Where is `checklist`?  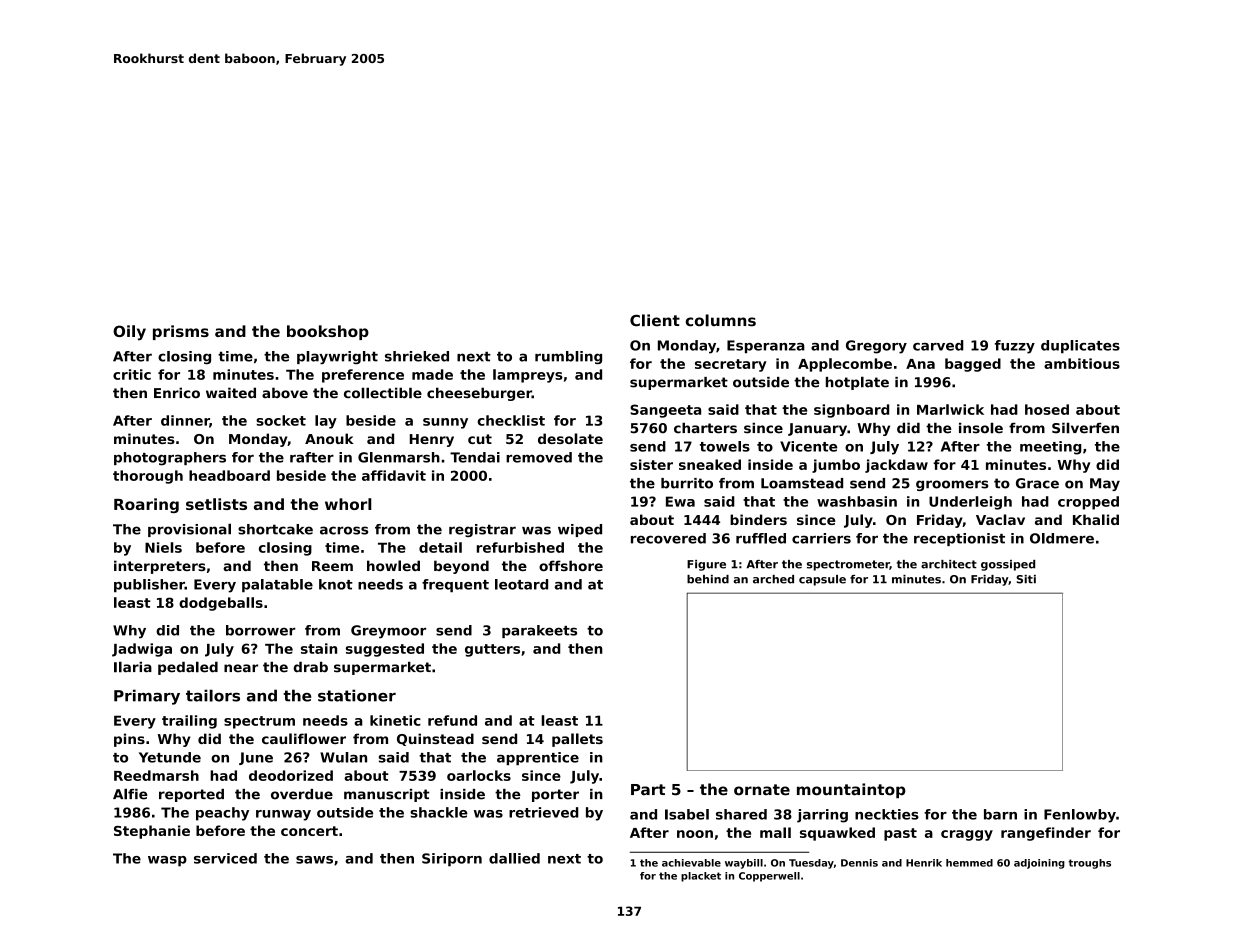 checklist is located at coordinates (511, 420).
